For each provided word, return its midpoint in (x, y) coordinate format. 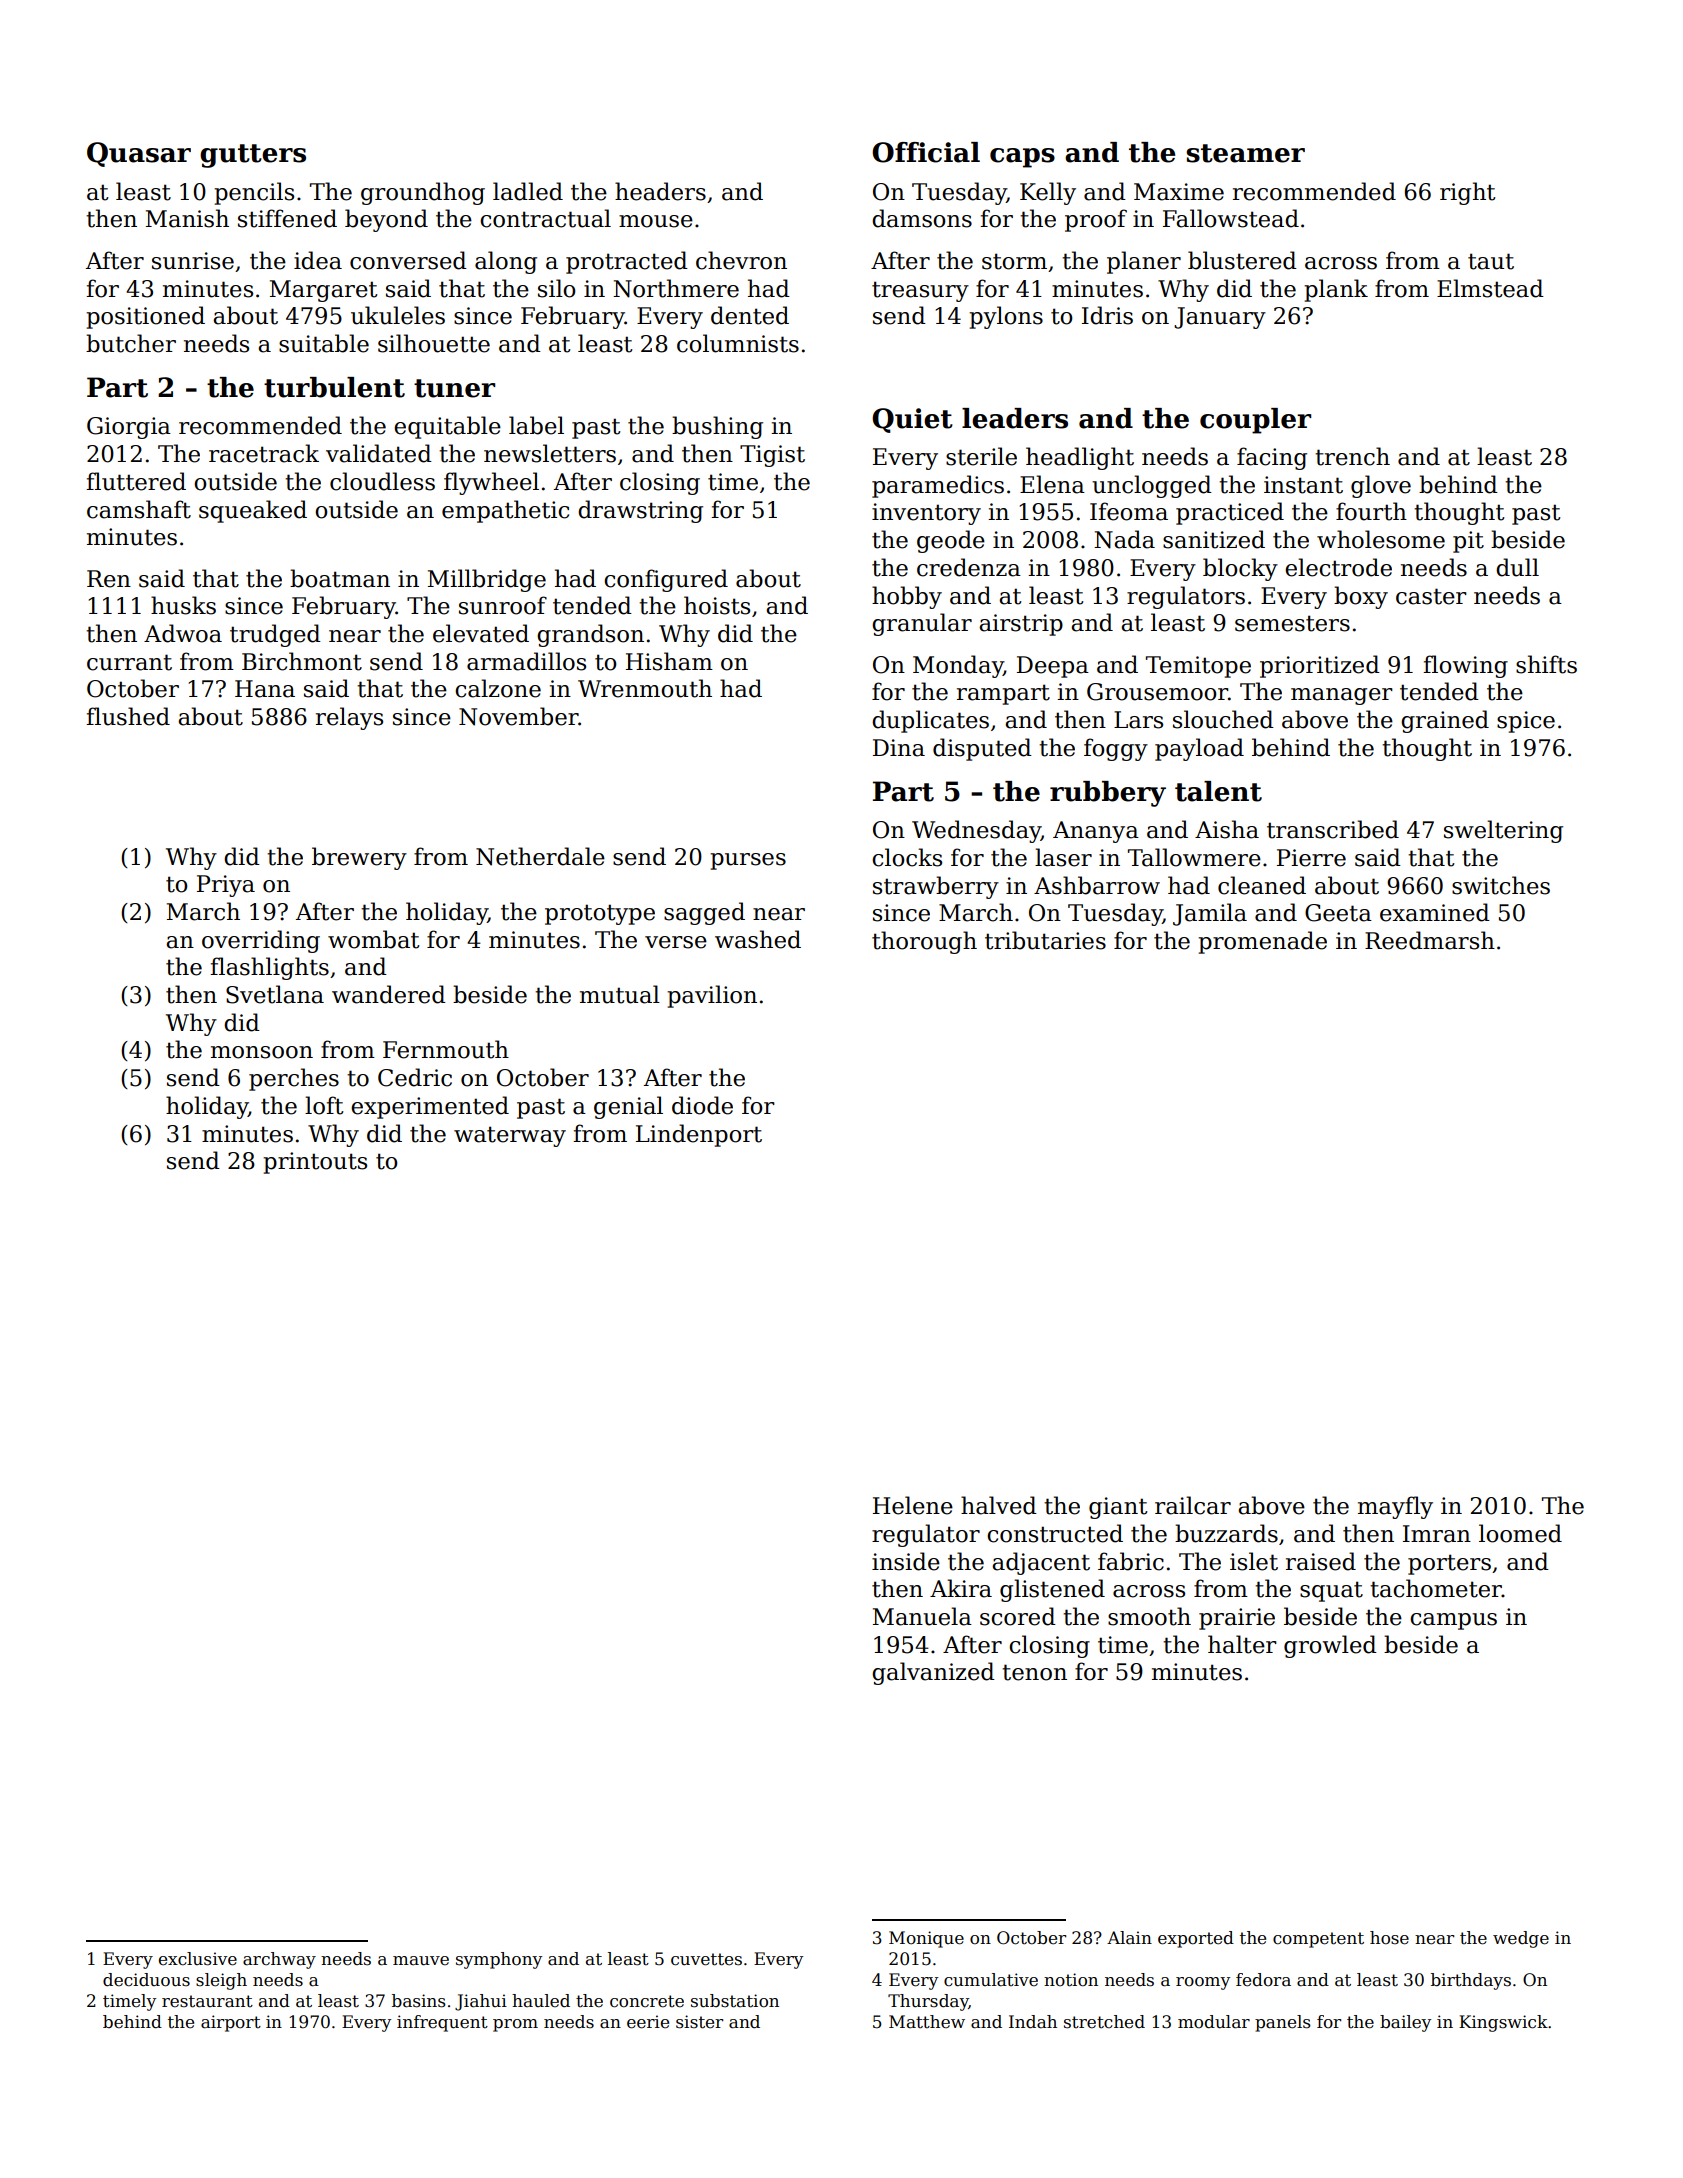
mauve (421, 1961)
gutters (253, 156)
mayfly (1395, 1507)
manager (1342, 696)
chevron (741, 260)
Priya (226, 886)
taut (1491, 261)
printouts (315, 1163)
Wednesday (976, 831)
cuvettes (706, 1959)
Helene (913, 1505)
